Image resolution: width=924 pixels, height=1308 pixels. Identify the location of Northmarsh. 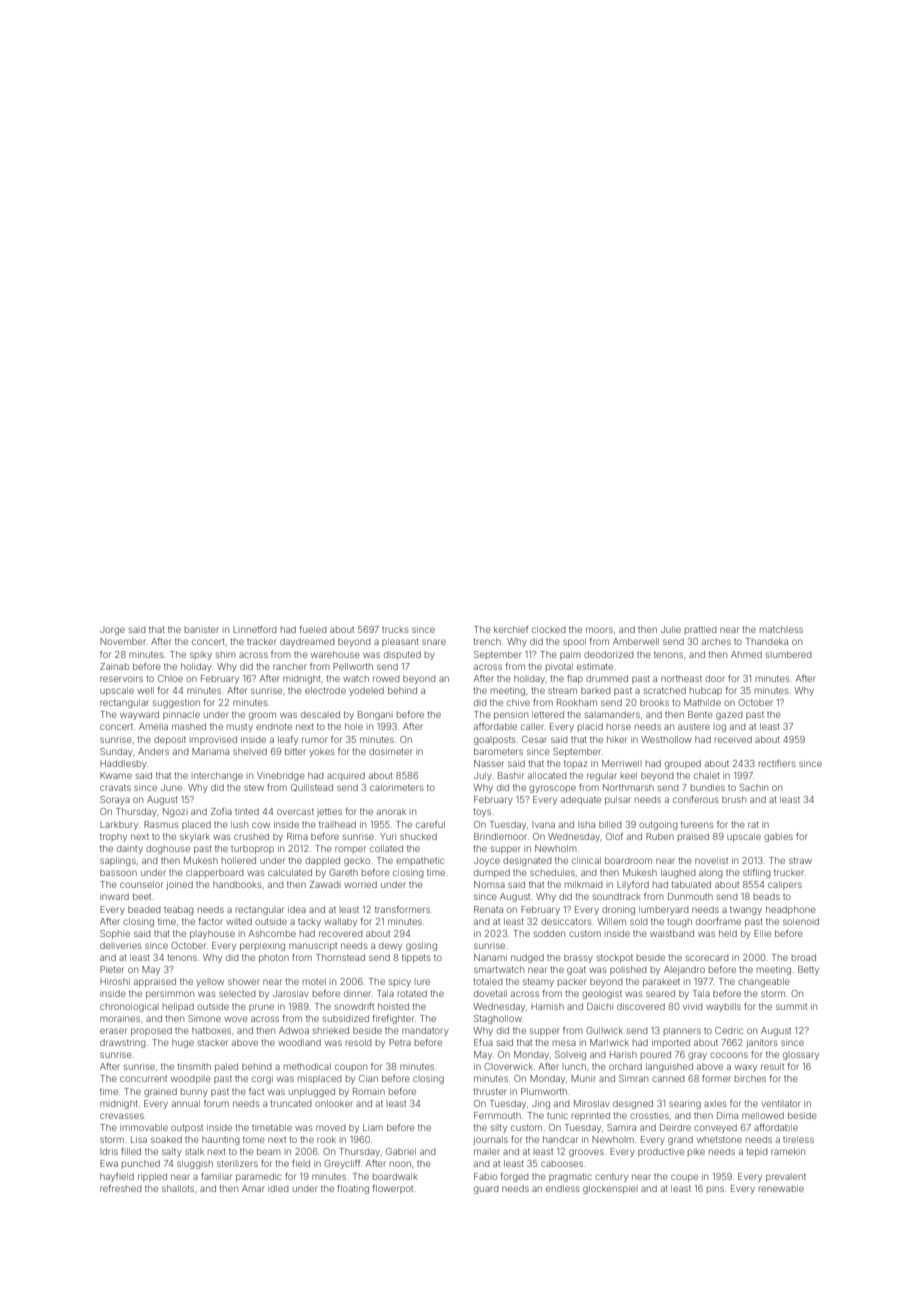
(628, 787).
